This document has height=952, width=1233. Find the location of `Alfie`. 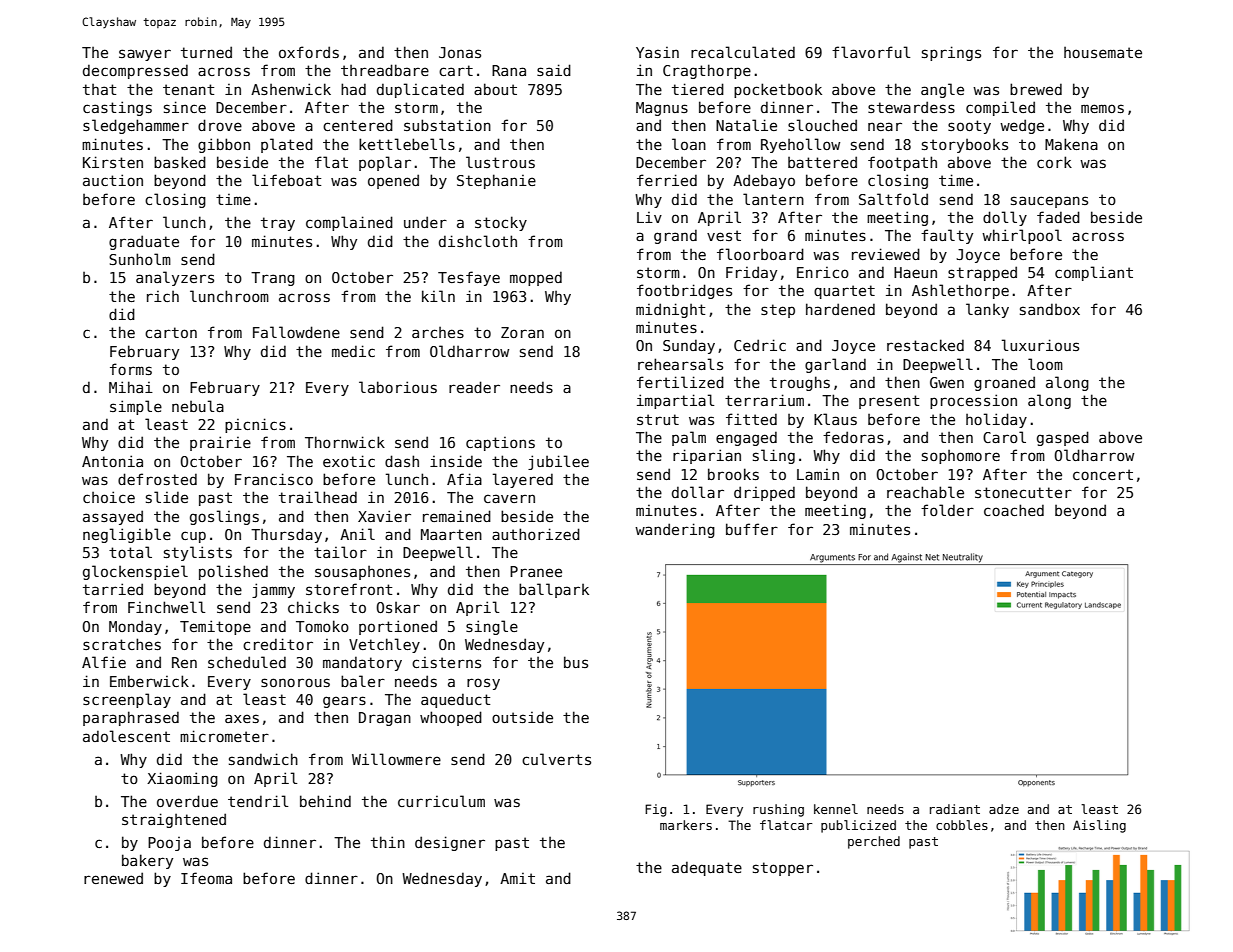

Alfie is located at coordinates (104, 662).
